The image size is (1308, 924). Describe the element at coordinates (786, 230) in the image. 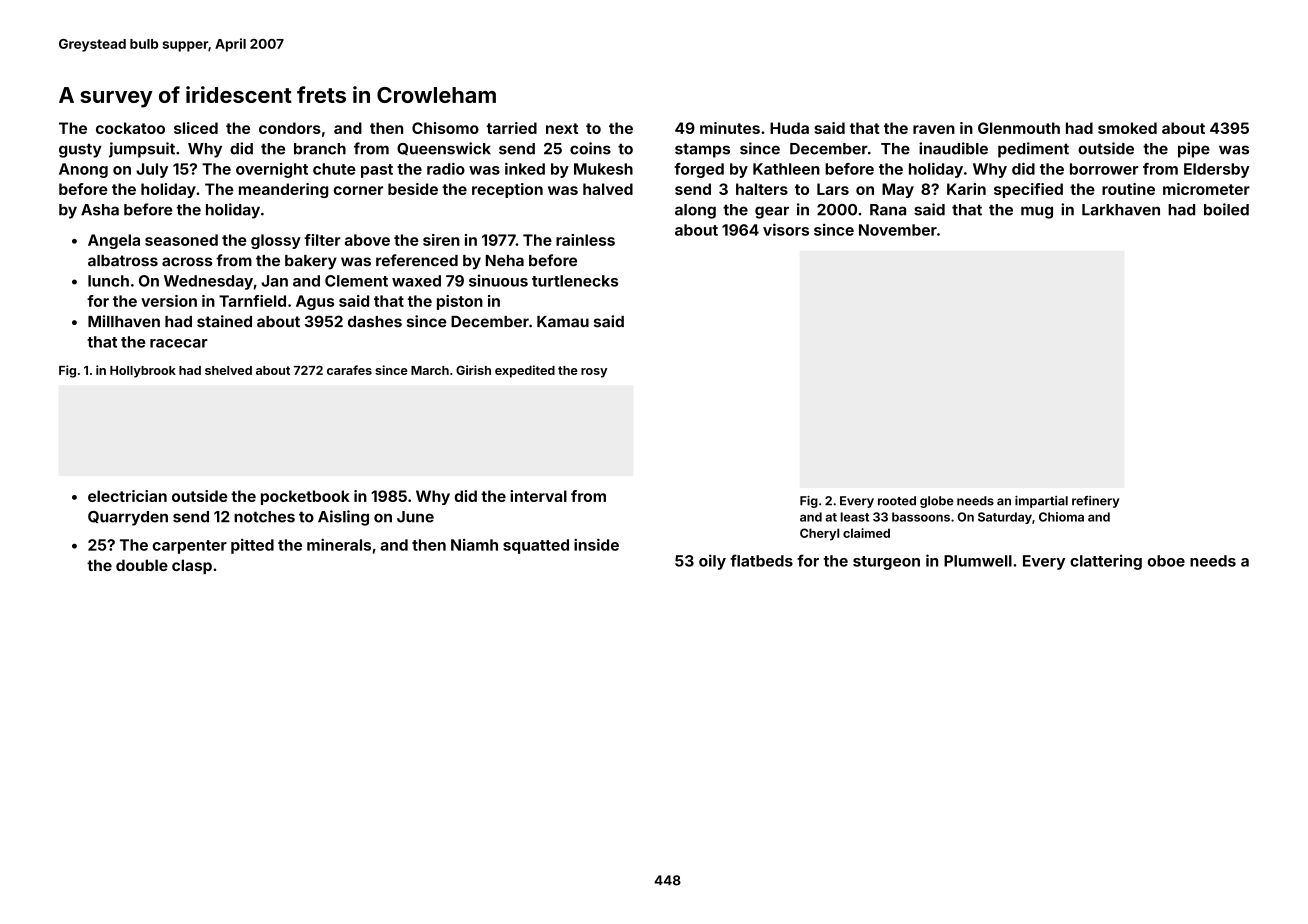

I see `visors` at that location.
